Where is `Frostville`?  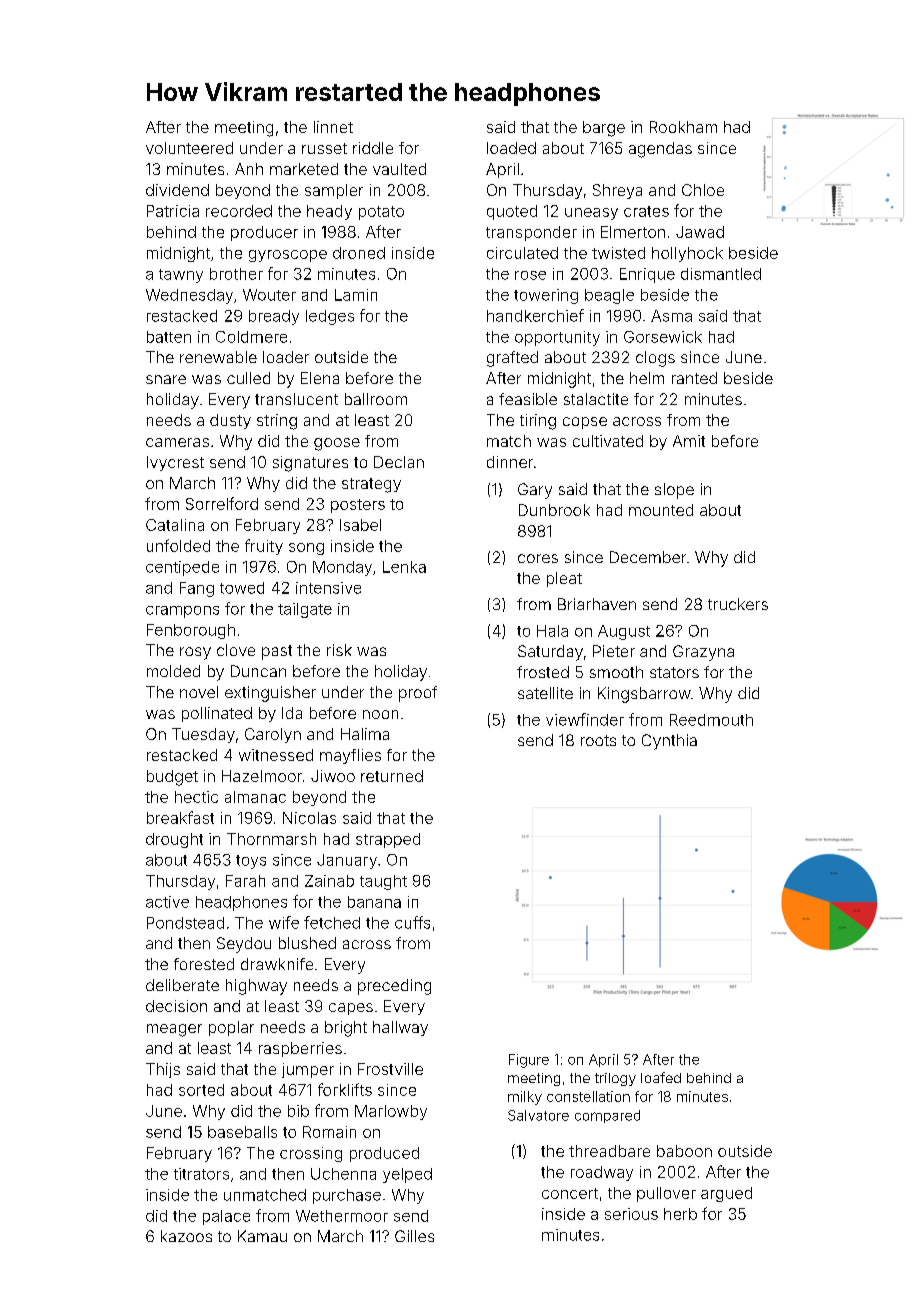 Frostville is located at coordinates (390, 1069).
